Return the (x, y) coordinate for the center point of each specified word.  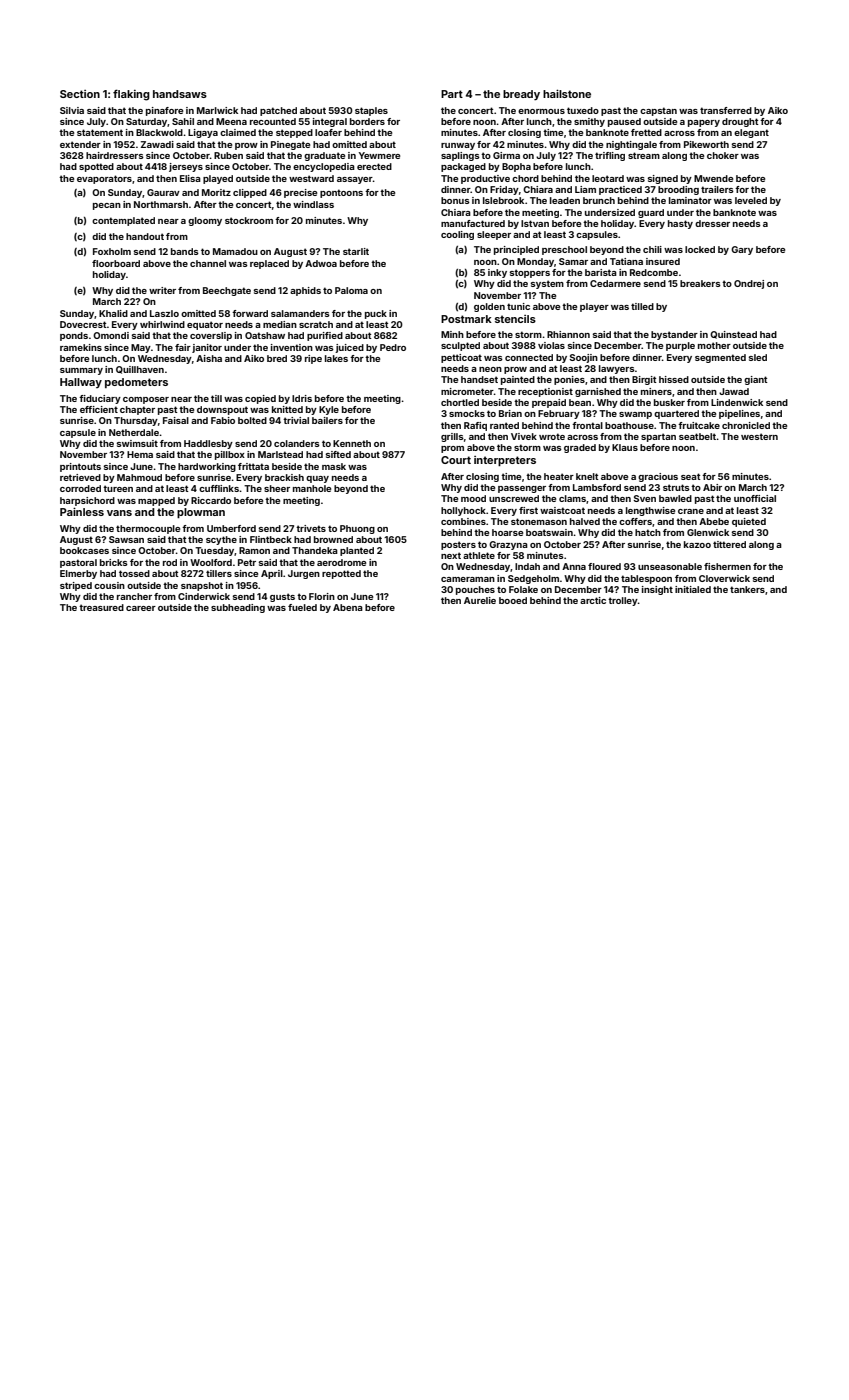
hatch (648, 532)
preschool (564, 250)
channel (208, 263)
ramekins (81, 347)
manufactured (473, 223)
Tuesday (214, 551)
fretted (646, 132)
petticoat (461, 358)
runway (458, 146)
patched (278, 111)
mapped (156, 501)
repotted (341, 574)
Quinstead (733, 335)
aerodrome (341, 562)
